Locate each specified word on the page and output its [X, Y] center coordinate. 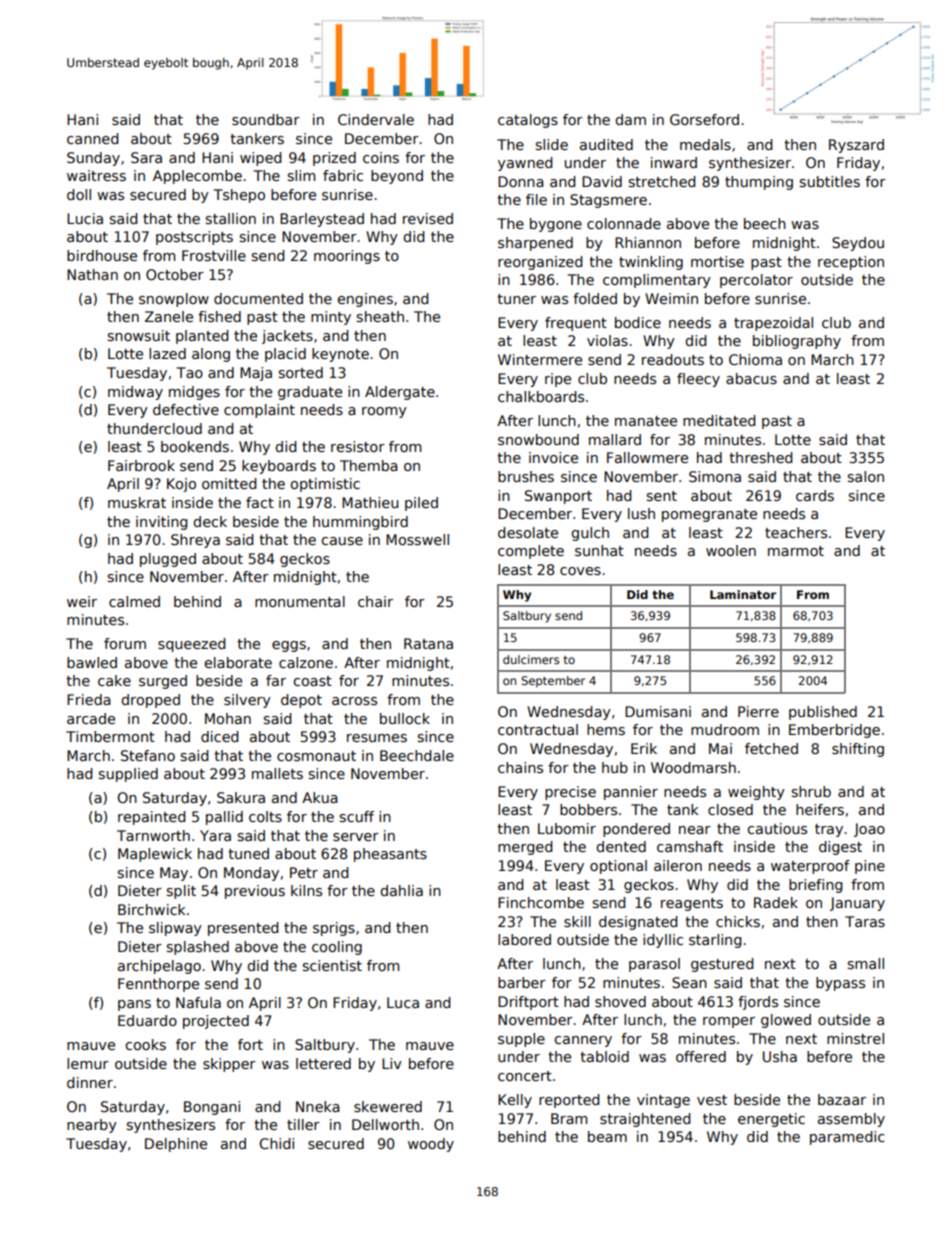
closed [730, 809]
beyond [397, 177]
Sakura [241, 797]
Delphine [176, 1145]
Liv [392, 1063]
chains [520, 767]
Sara [146, 157]
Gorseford [704, 119]
